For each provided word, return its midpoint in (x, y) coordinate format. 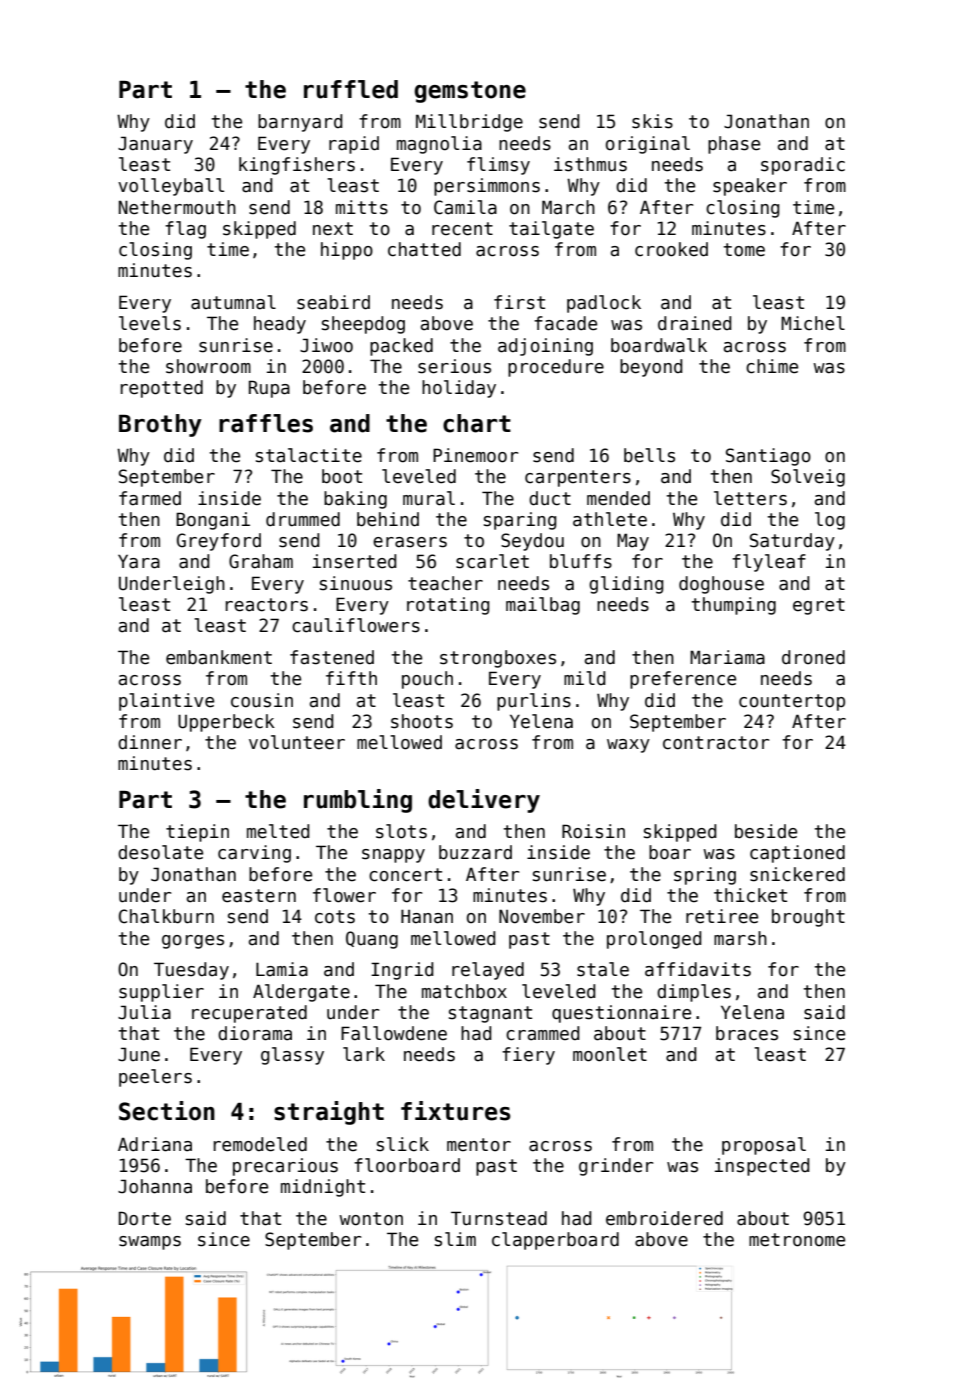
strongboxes (498, 659)
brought (808, 918)
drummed (303, 519)
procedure (556, 368)
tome (744, 250)
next (333, 229)
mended (618, 498)
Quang (372, 940)
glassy (292, 1056)
